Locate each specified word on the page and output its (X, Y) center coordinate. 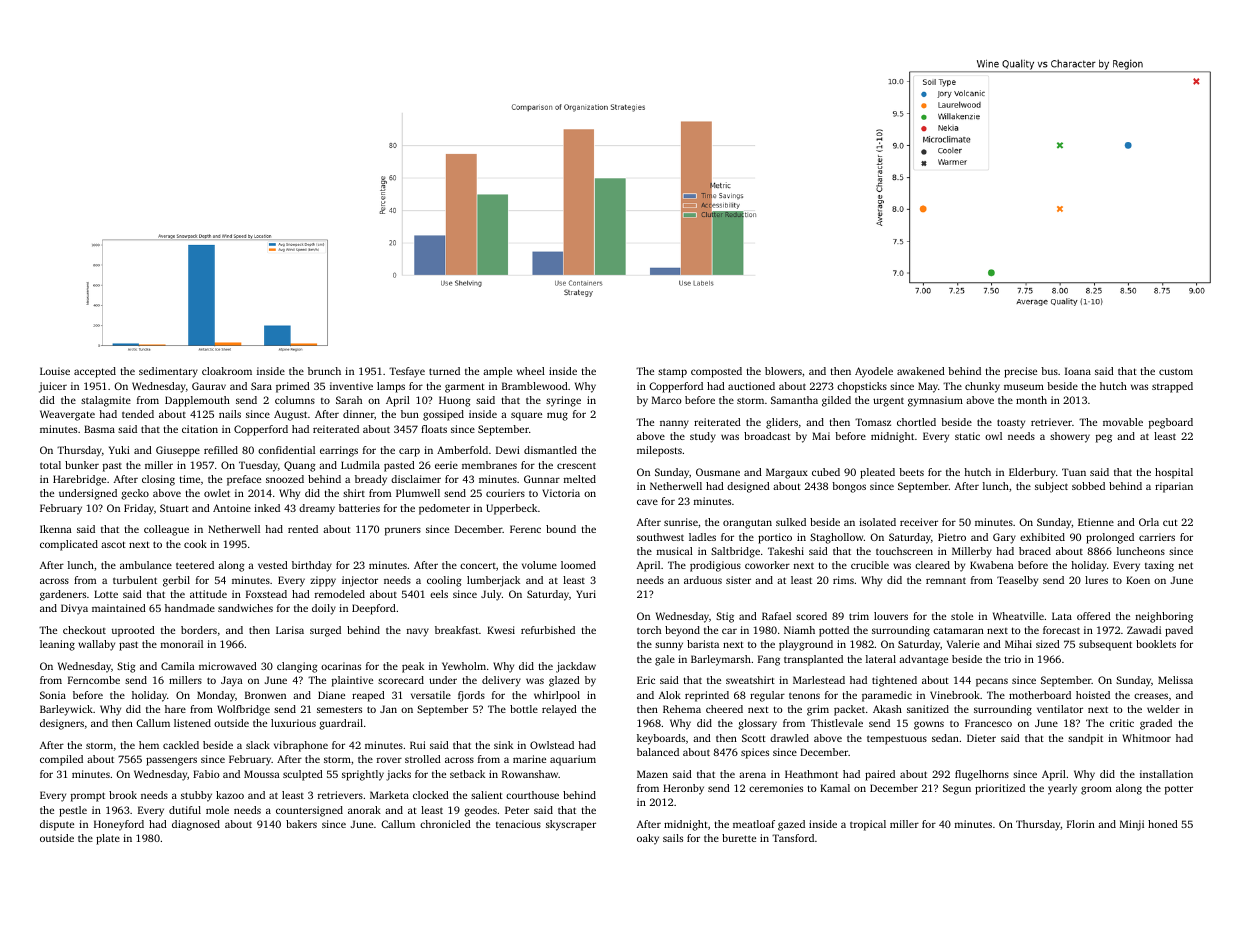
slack (258, 745)
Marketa (389, 795)
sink (503, 745)
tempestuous (897, 740)
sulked (791, 522)
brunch (324, 371)
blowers (783, 371)
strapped (1172, 387)
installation (1166, 774)
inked (267, 508)
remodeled (340, 594)
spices (755, 753)
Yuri (586, 594)
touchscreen (904, 551)
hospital (1174, 473)
